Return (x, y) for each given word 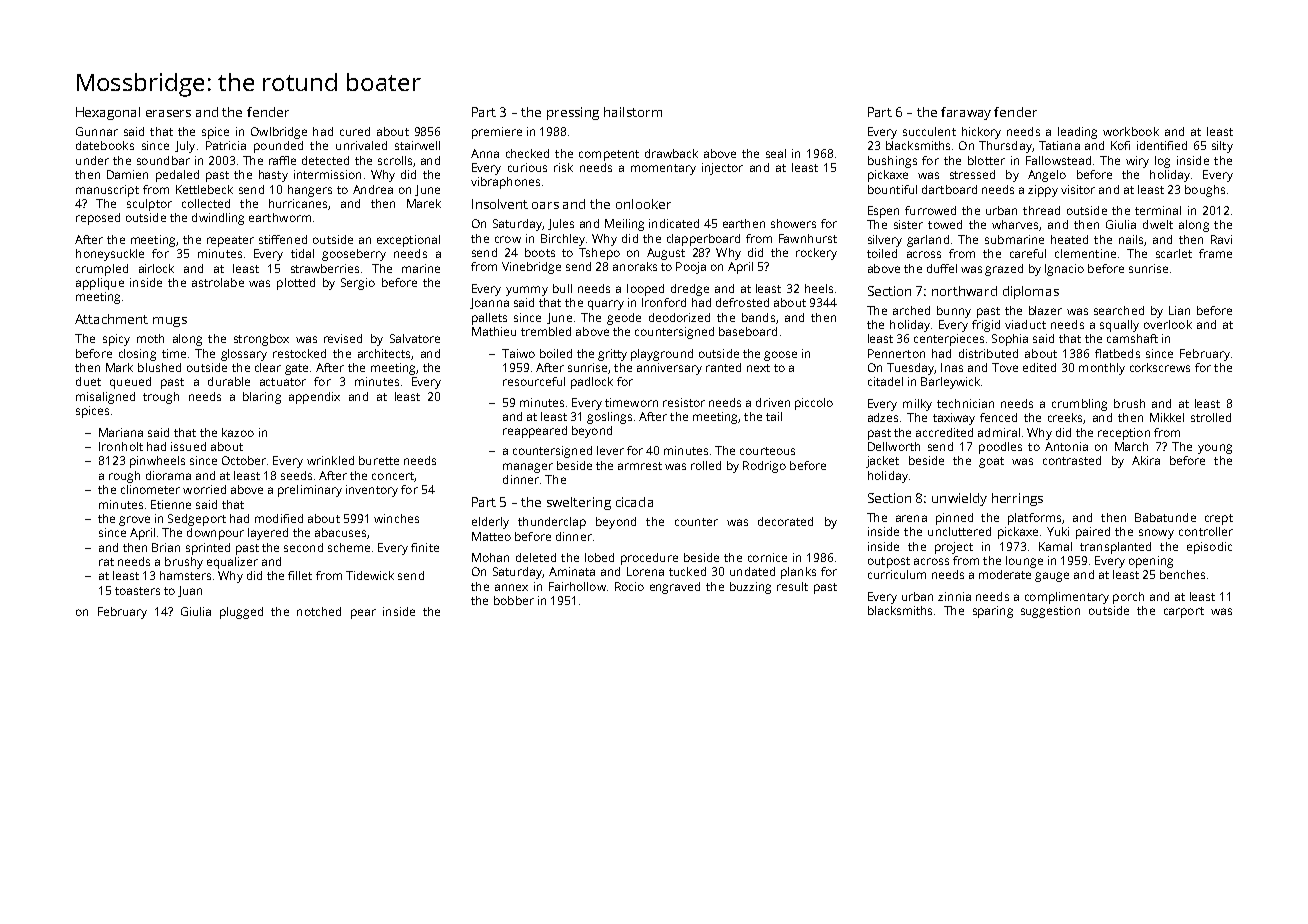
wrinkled (330, 460)
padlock (592, 383)
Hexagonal (108, 113)
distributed (988, 353)
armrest (640, 466)
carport (1184, 612)
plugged (241, 613)
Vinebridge (531, 268)
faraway (966, 113)
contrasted (1072, 460)
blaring (262, 398)
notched (319, 611)
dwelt (1158, 224)
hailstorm (633, 112)
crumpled (102, 270)
